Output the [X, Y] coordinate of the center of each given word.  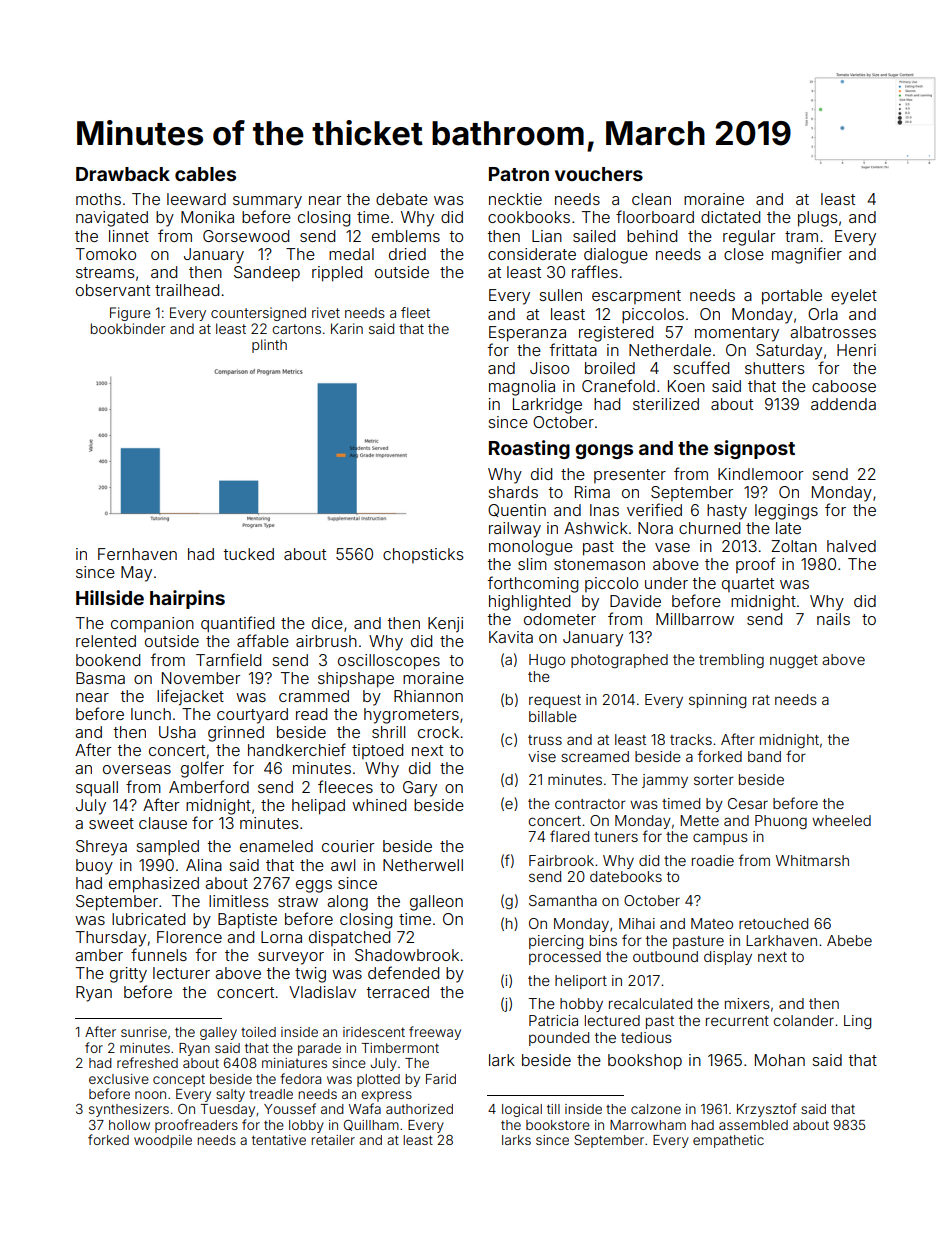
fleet [415, 312]
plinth [269, 346]
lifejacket [190, 697]
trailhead [187, 290]
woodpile [163, 1141]
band [764, 756]
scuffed [701, 367]
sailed [594, 236]
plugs [818, 219]
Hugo [547, 661]
